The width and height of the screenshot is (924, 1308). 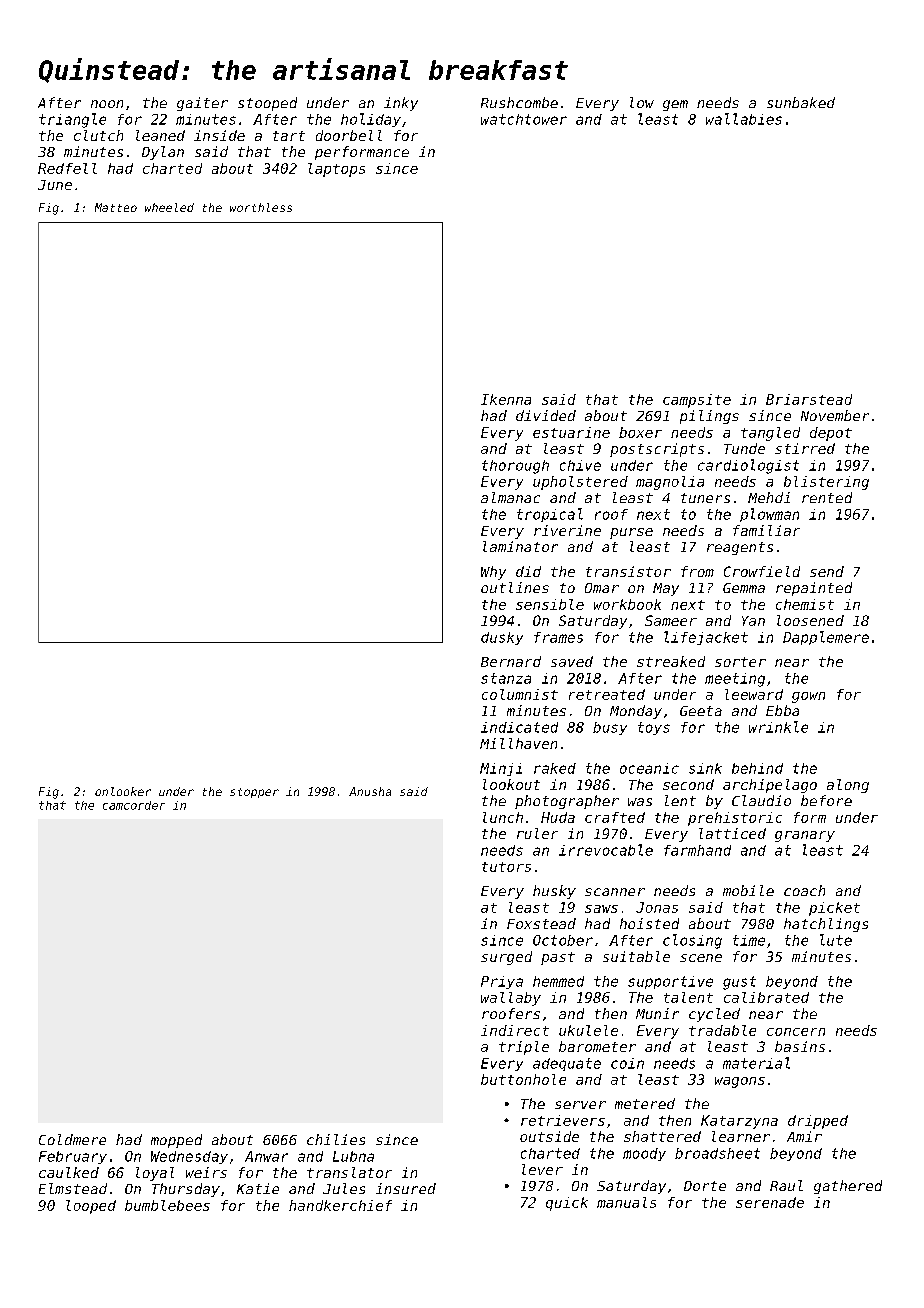 I want to click on wallabies, so click(x=744, y=119).
